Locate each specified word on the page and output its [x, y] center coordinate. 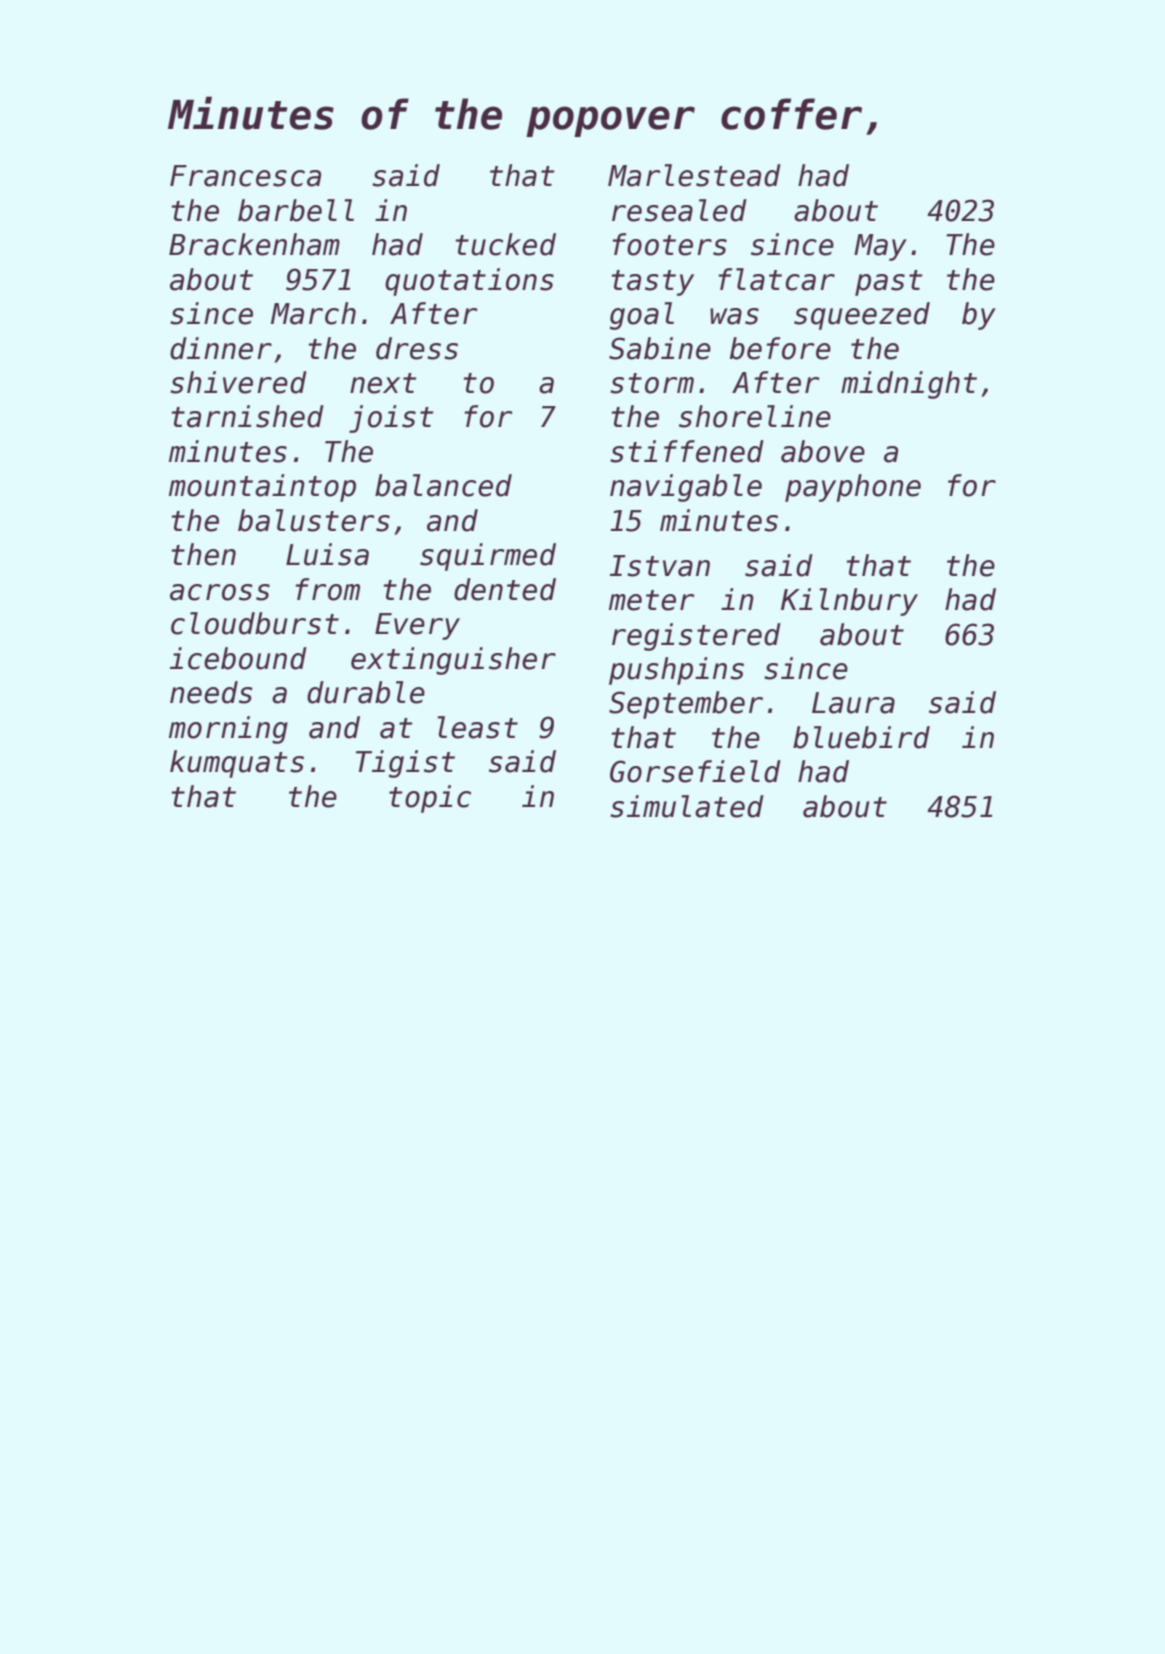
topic [430, 799]
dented [505, 589]
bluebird [861, 737]
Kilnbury [849, 602]
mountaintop [262, 488]
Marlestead [694, 175]
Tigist [405, 764]
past [888, 283]
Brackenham [254, 244]
